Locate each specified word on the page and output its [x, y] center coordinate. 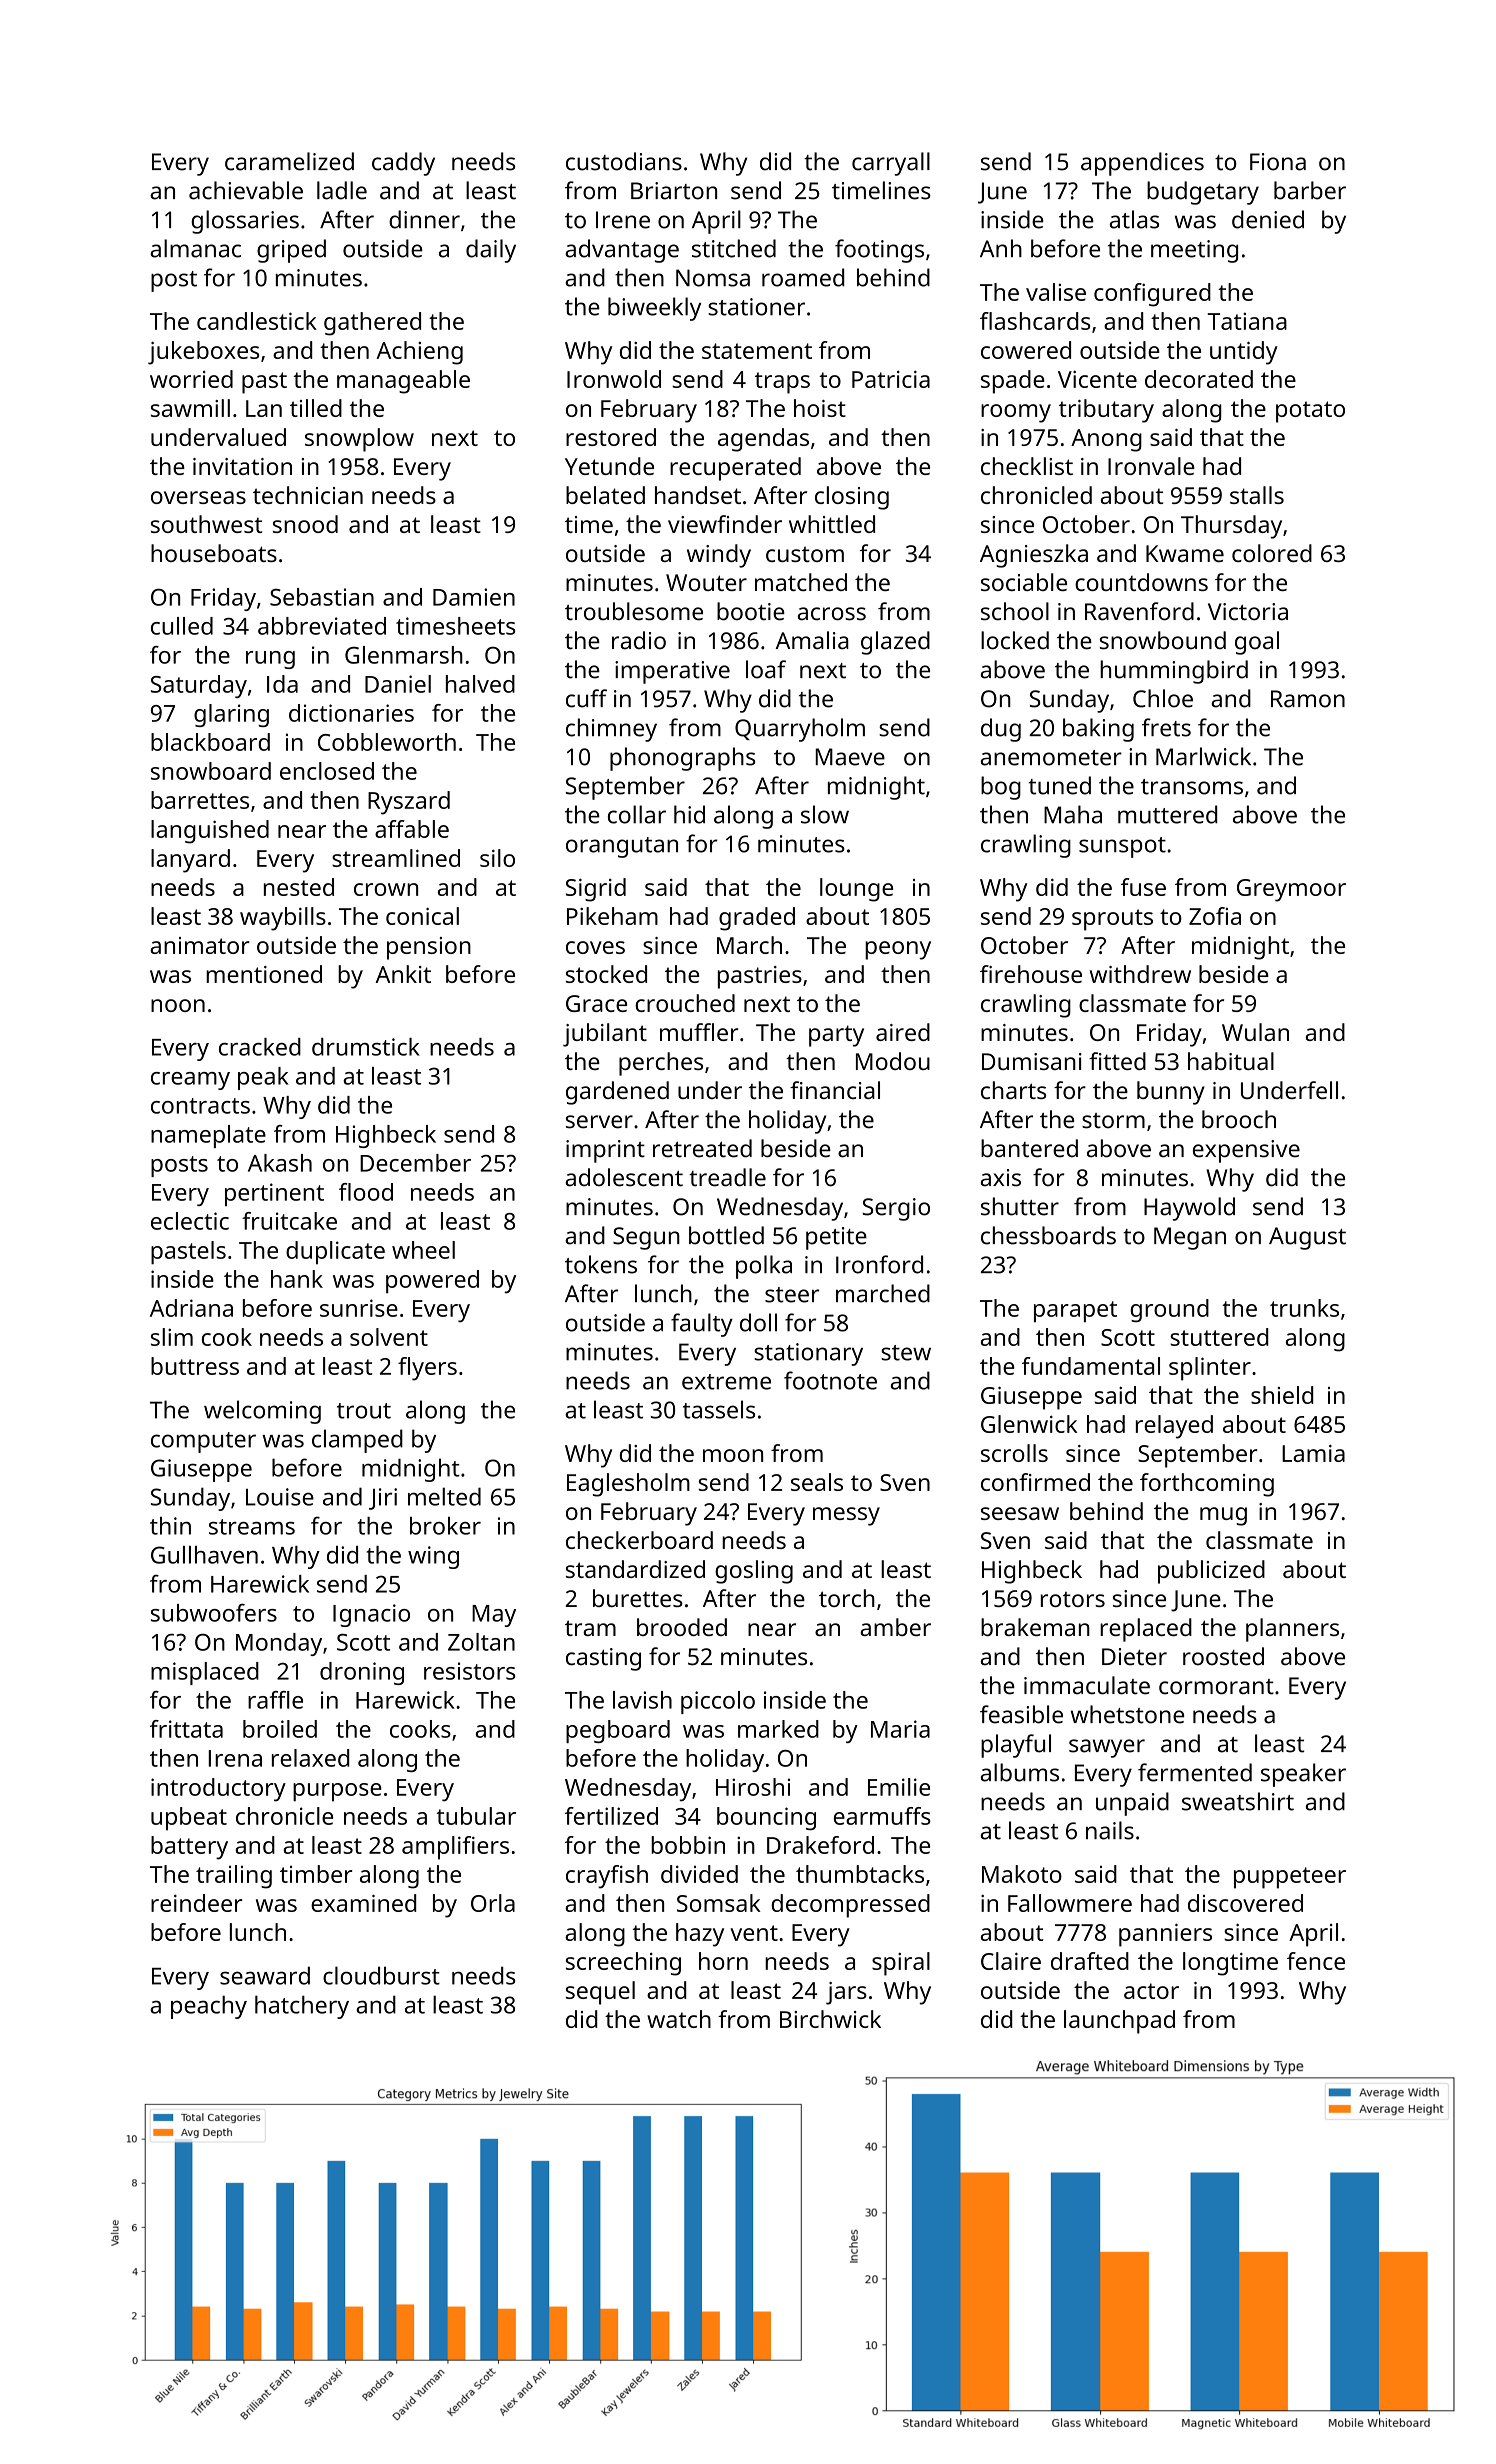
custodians [624, 161]
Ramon [1308, 699]
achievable [246, 190]
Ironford [879, 1264]
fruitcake [289, 1221]
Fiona [1278, 162]
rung [270, 660]
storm [1113, 1121]
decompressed [850, 1906]
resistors [469, 1671]
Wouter [706, 582]
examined [363, 1903]
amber [895, 1627]
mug [1223, 1516]
